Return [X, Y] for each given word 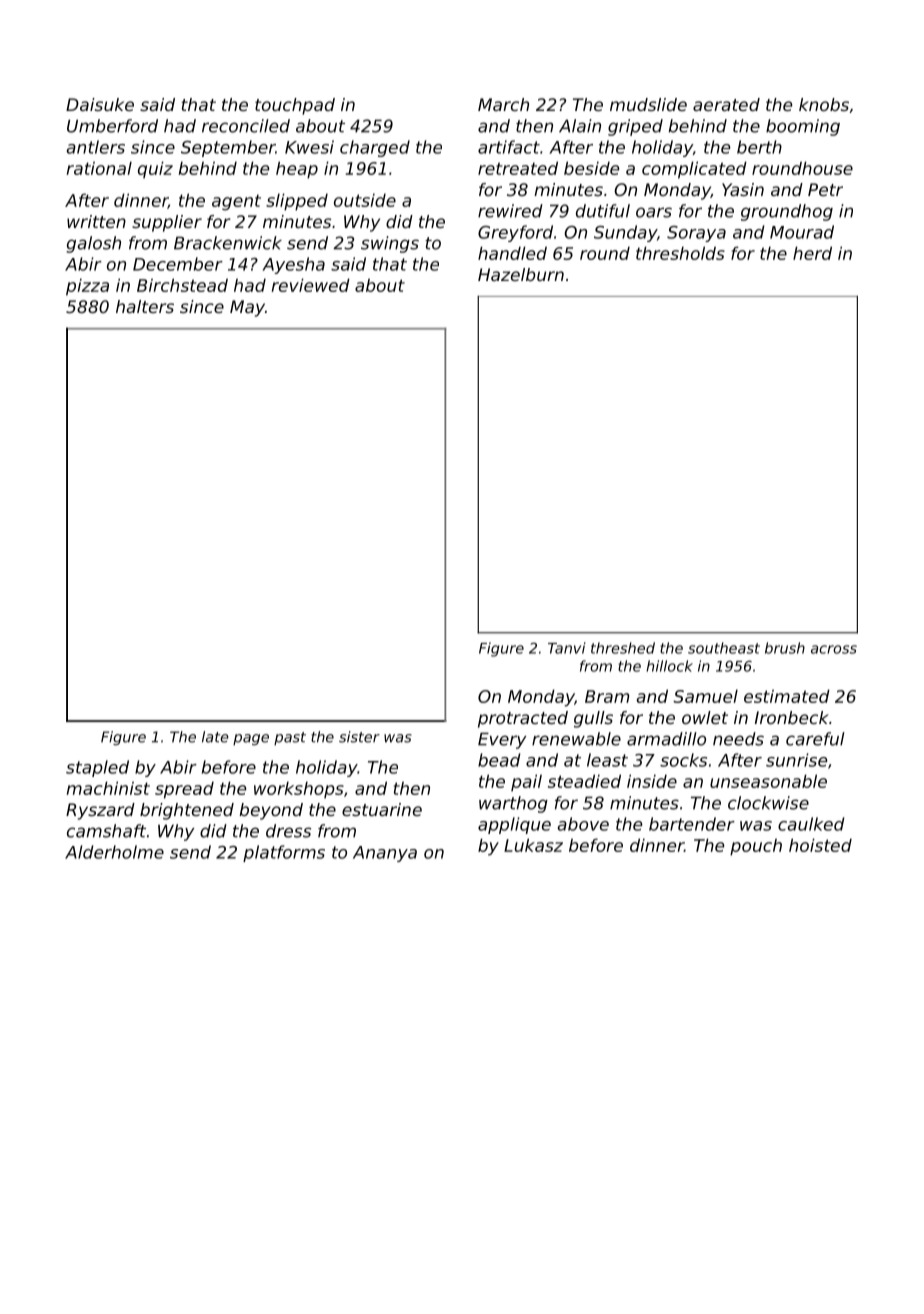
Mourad [802, 232]
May [247, 308]
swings [390, 244]
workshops [299, 790]
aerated [726, 104]
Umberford [112, 126]
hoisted [820, 845]
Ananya [385, 854]
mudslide [648, 104]
